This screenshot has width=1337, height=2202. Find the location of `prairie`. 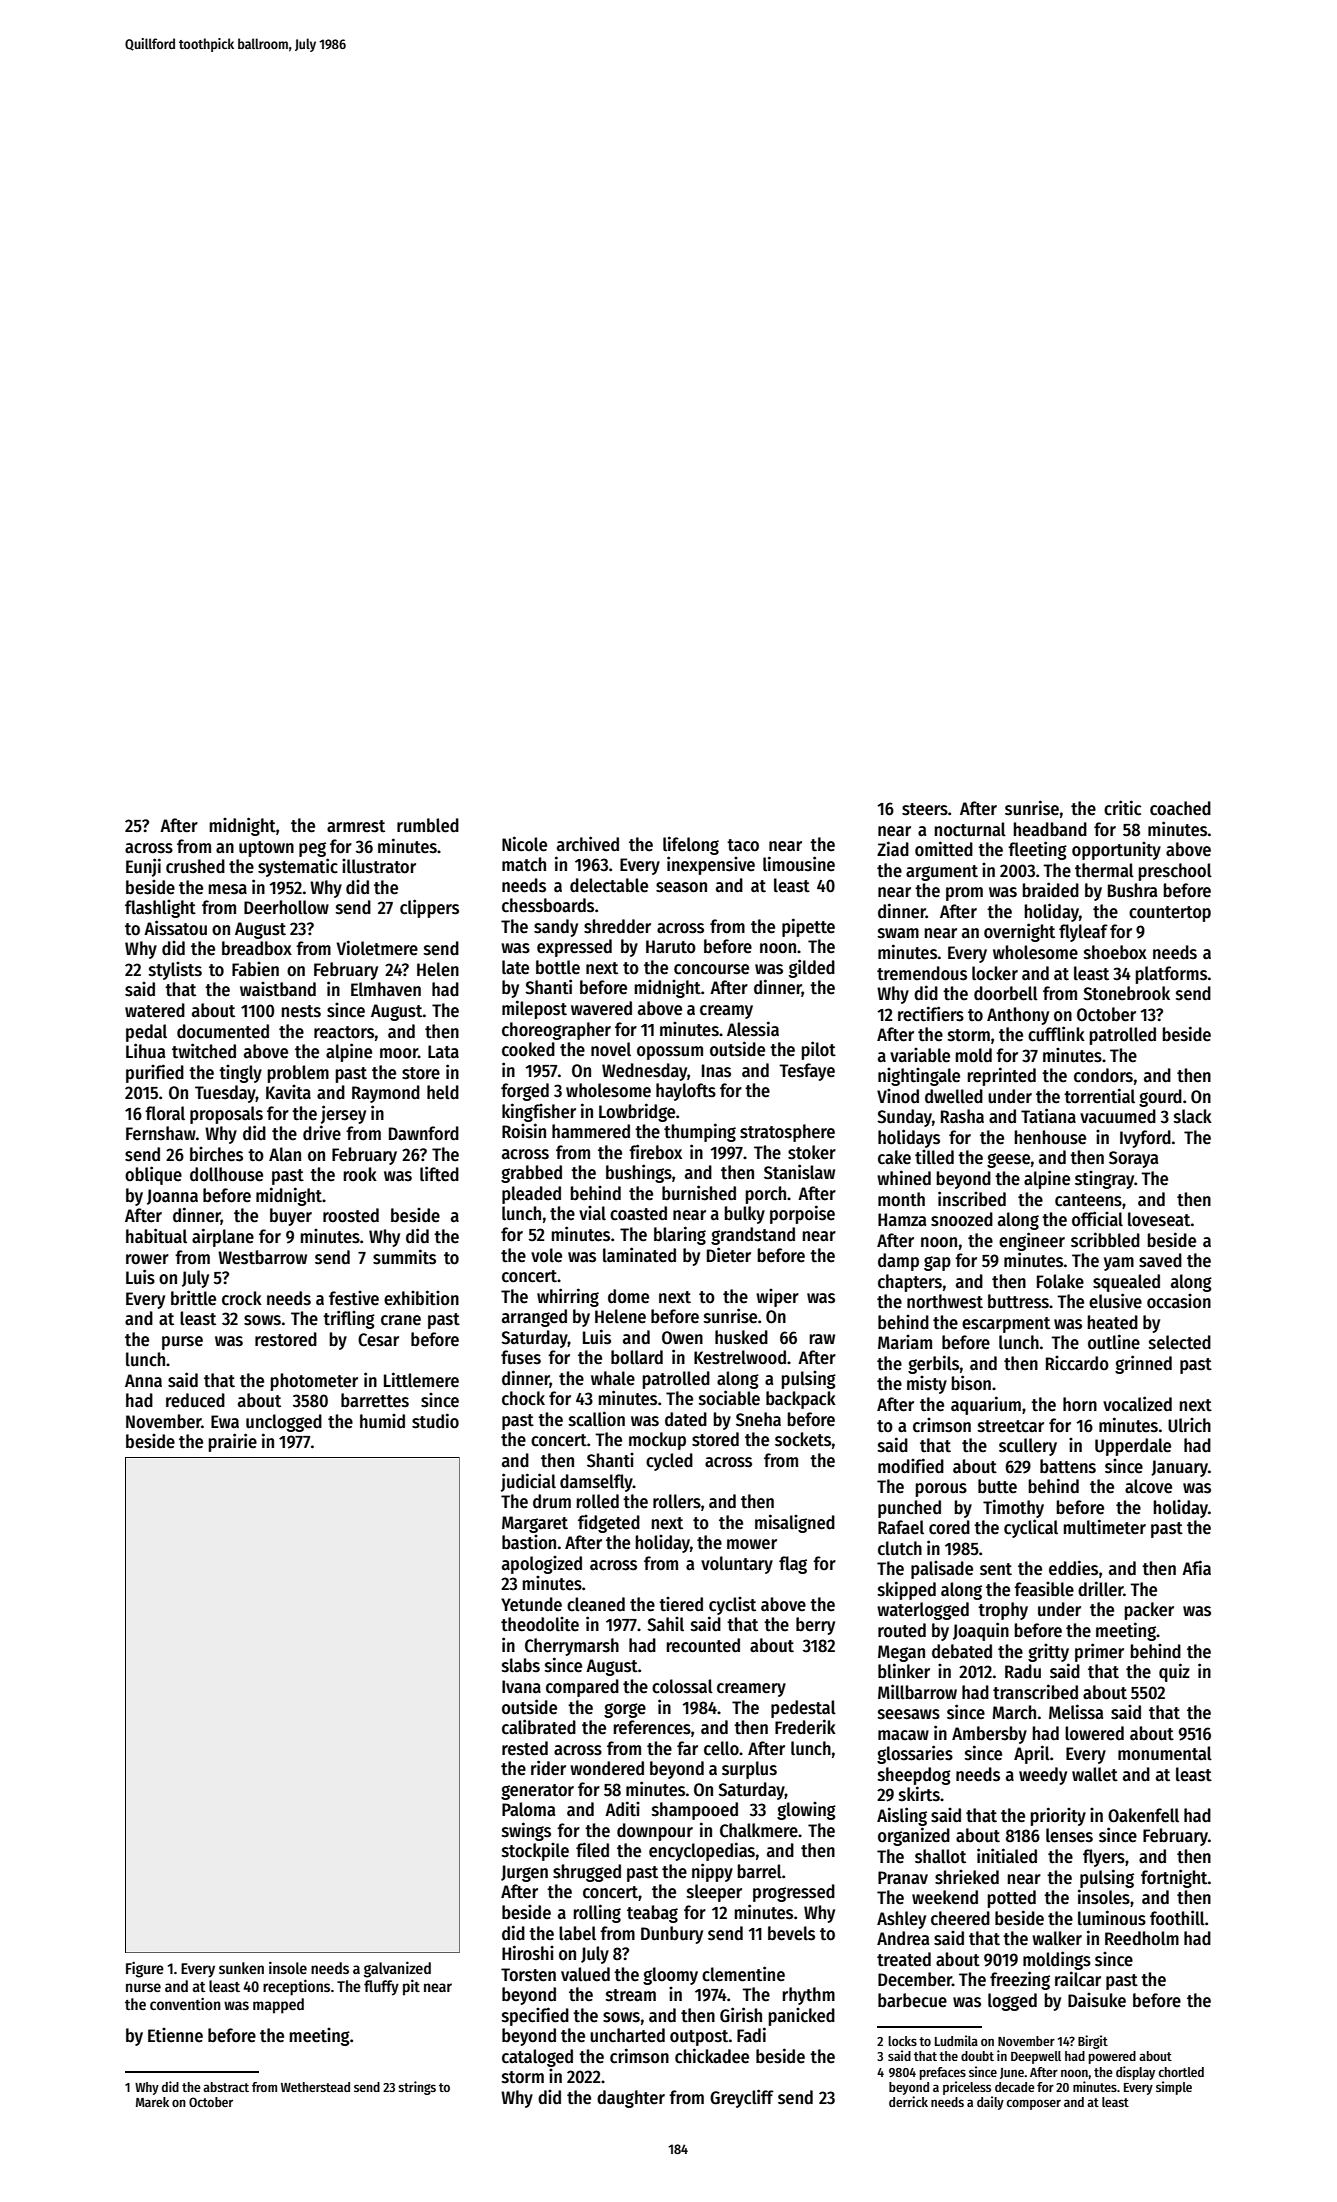

prairie is located at coordinates (233, 1442).
